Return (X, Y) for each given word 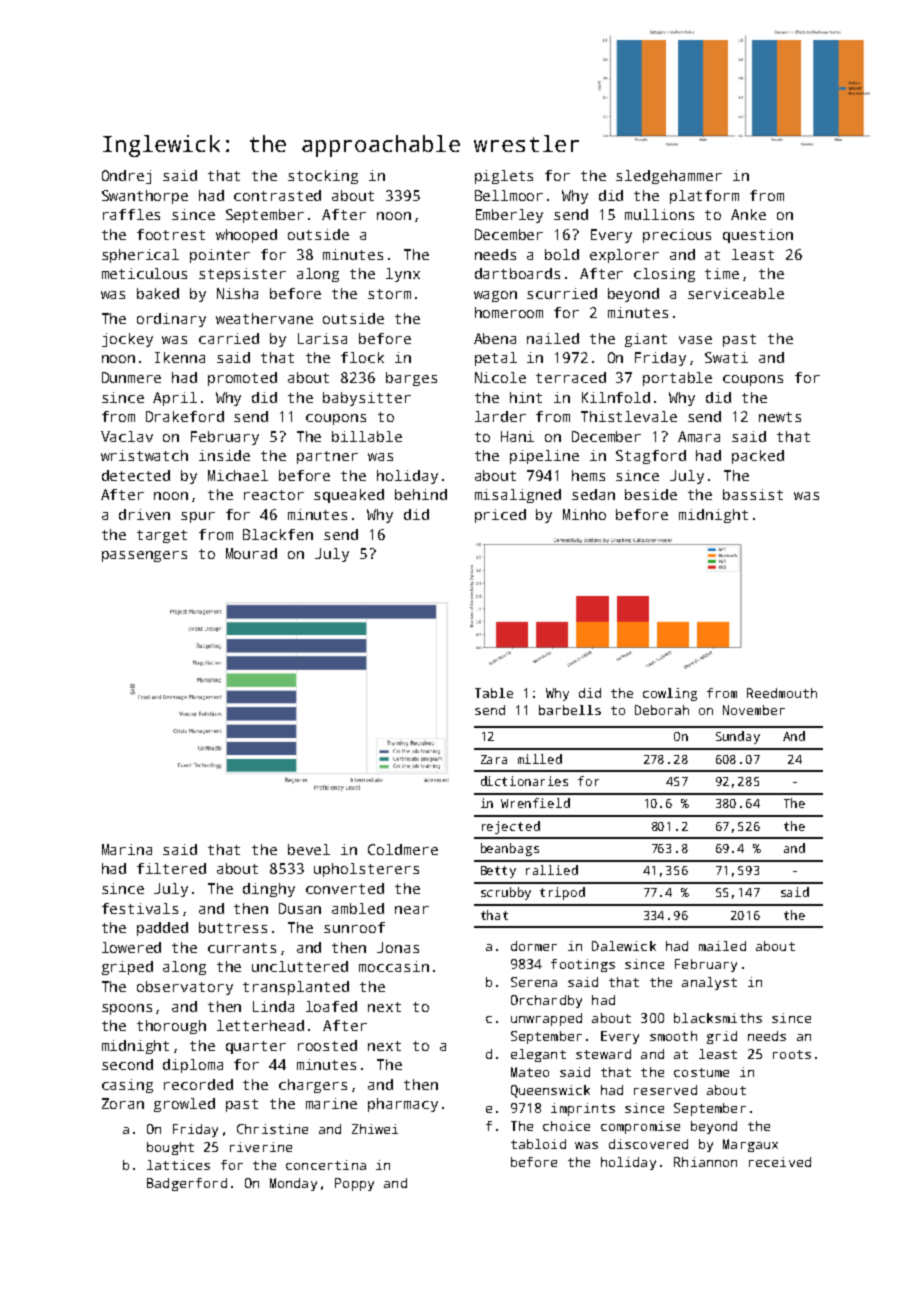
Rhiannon (705, 1162)
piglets (504, 177)
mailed (722, 946)
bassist (753, 494)
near (412, 910)
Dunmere (131, 377)
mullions (659, 214)
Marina (127, 849)
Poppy (354, 1184)
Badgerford (187, 1184)
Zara (494, 759)
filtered (171, 868)
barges (411, 379)
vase (695, 340)
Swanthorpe (145, 197)
